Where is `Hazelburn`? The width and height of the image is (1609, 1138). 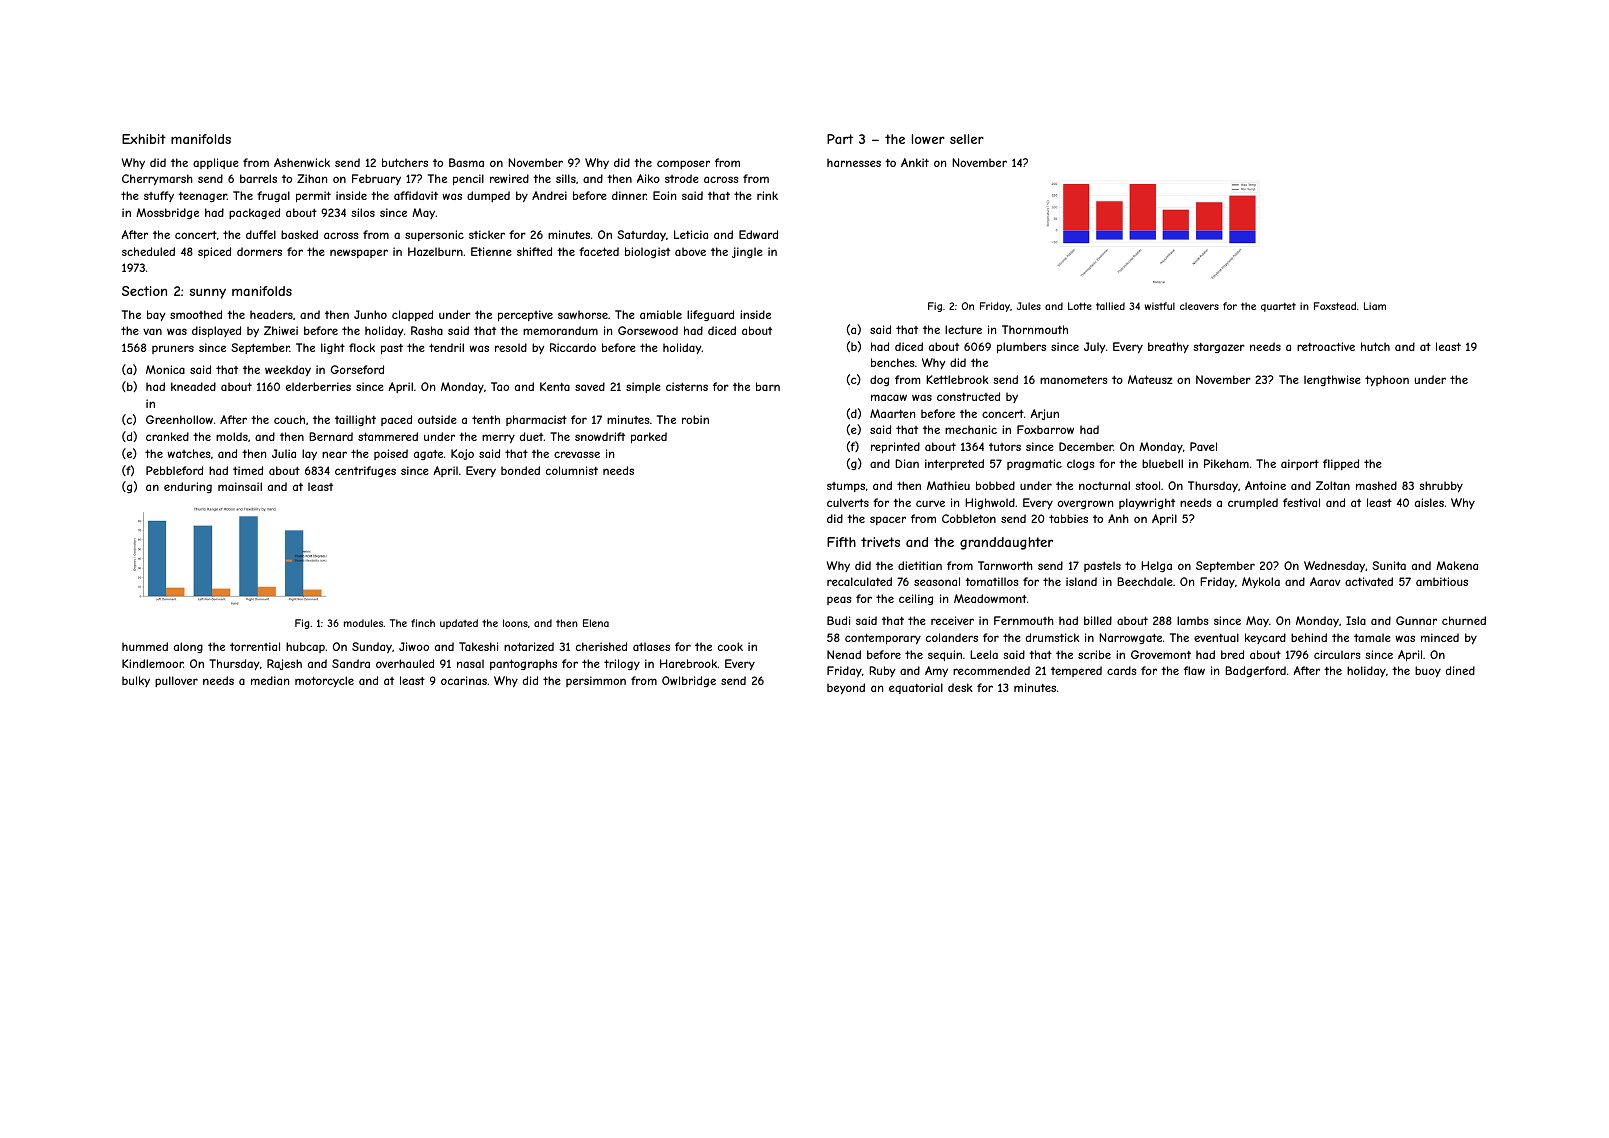 Hazelburn is located at coordinates (435, 251).
